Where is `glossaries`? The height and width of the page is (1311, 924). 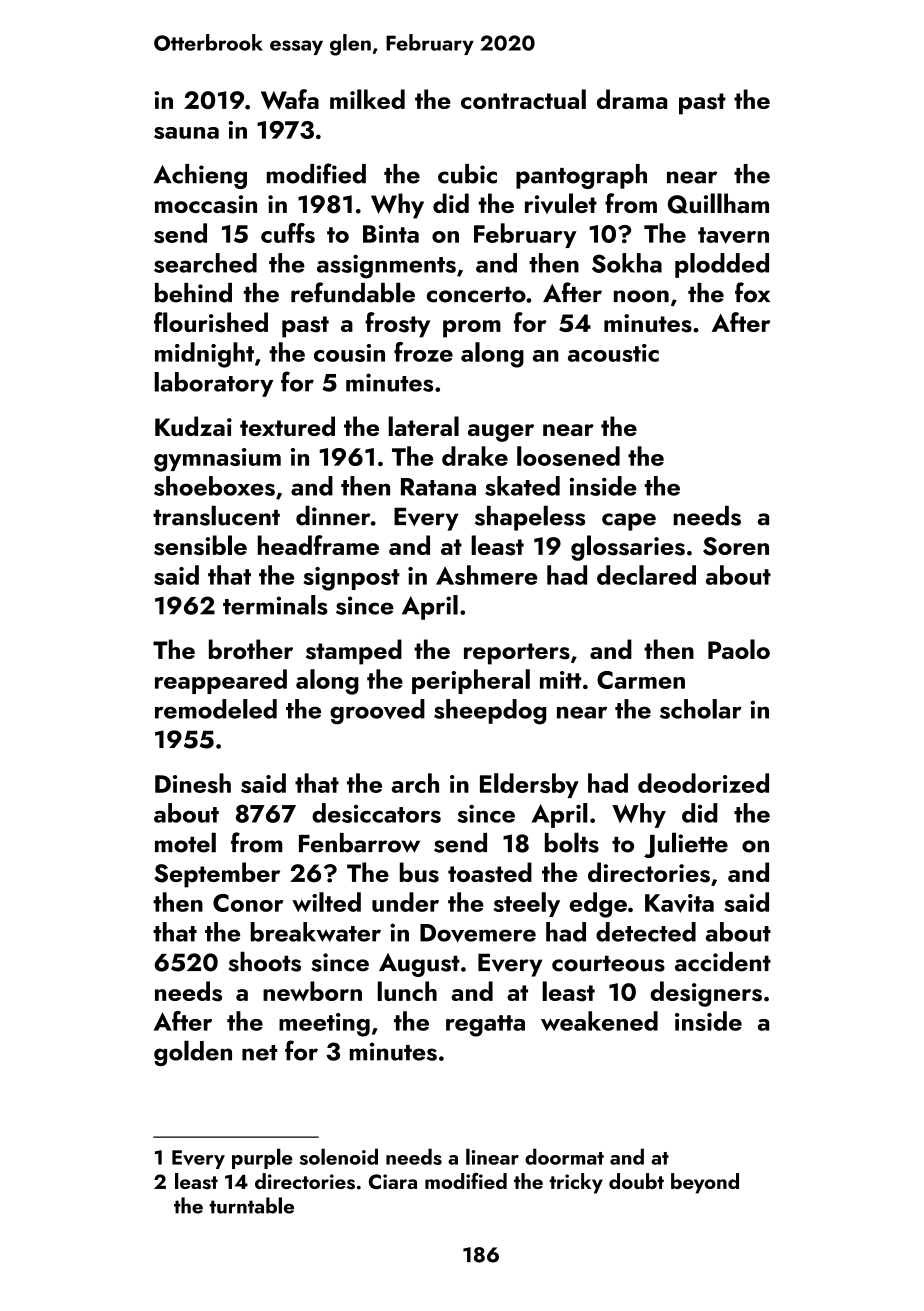 glossaries is located at coordinates (628, 548).
